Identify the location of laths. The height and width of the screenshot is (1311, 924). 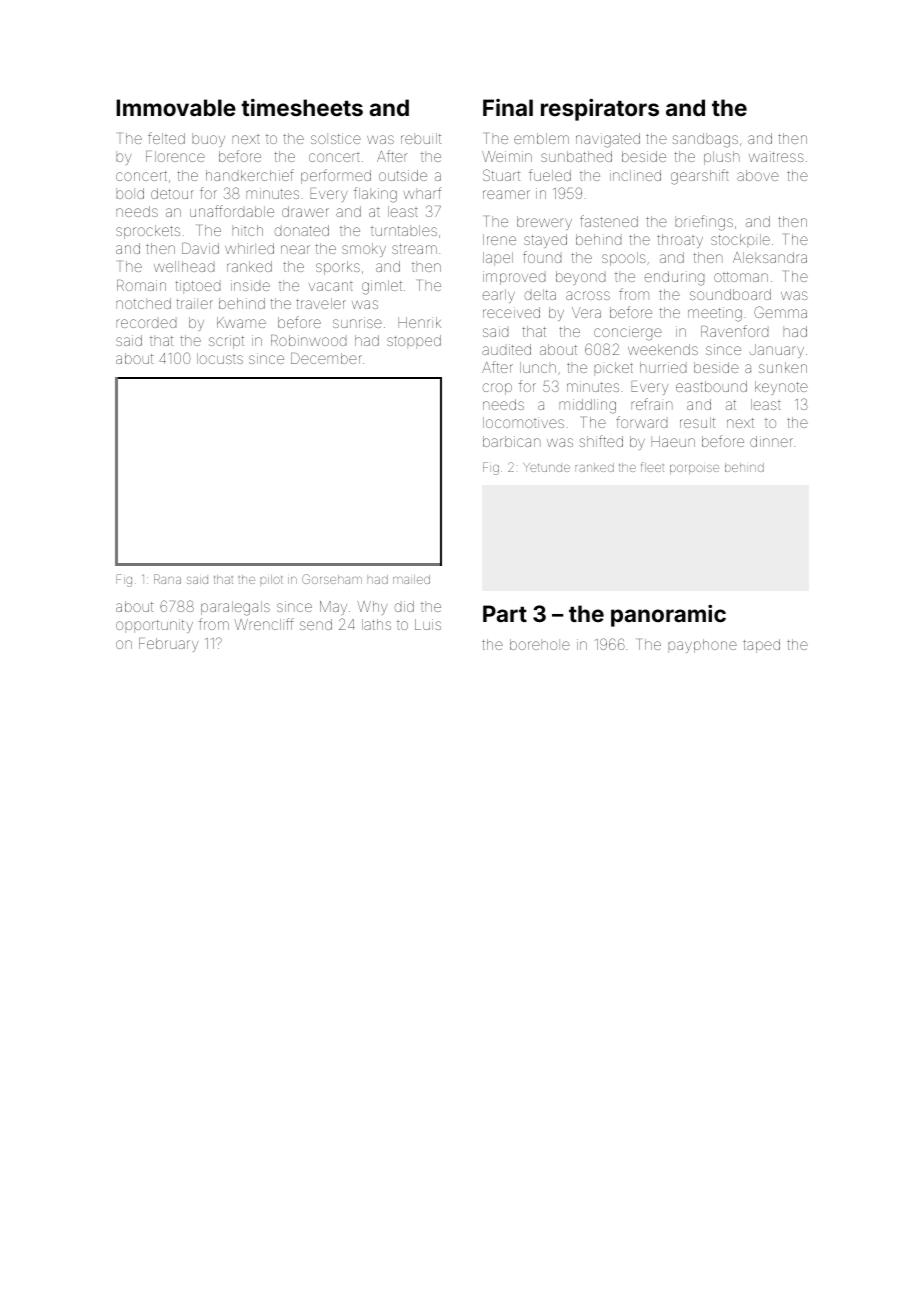
(376, 624).
